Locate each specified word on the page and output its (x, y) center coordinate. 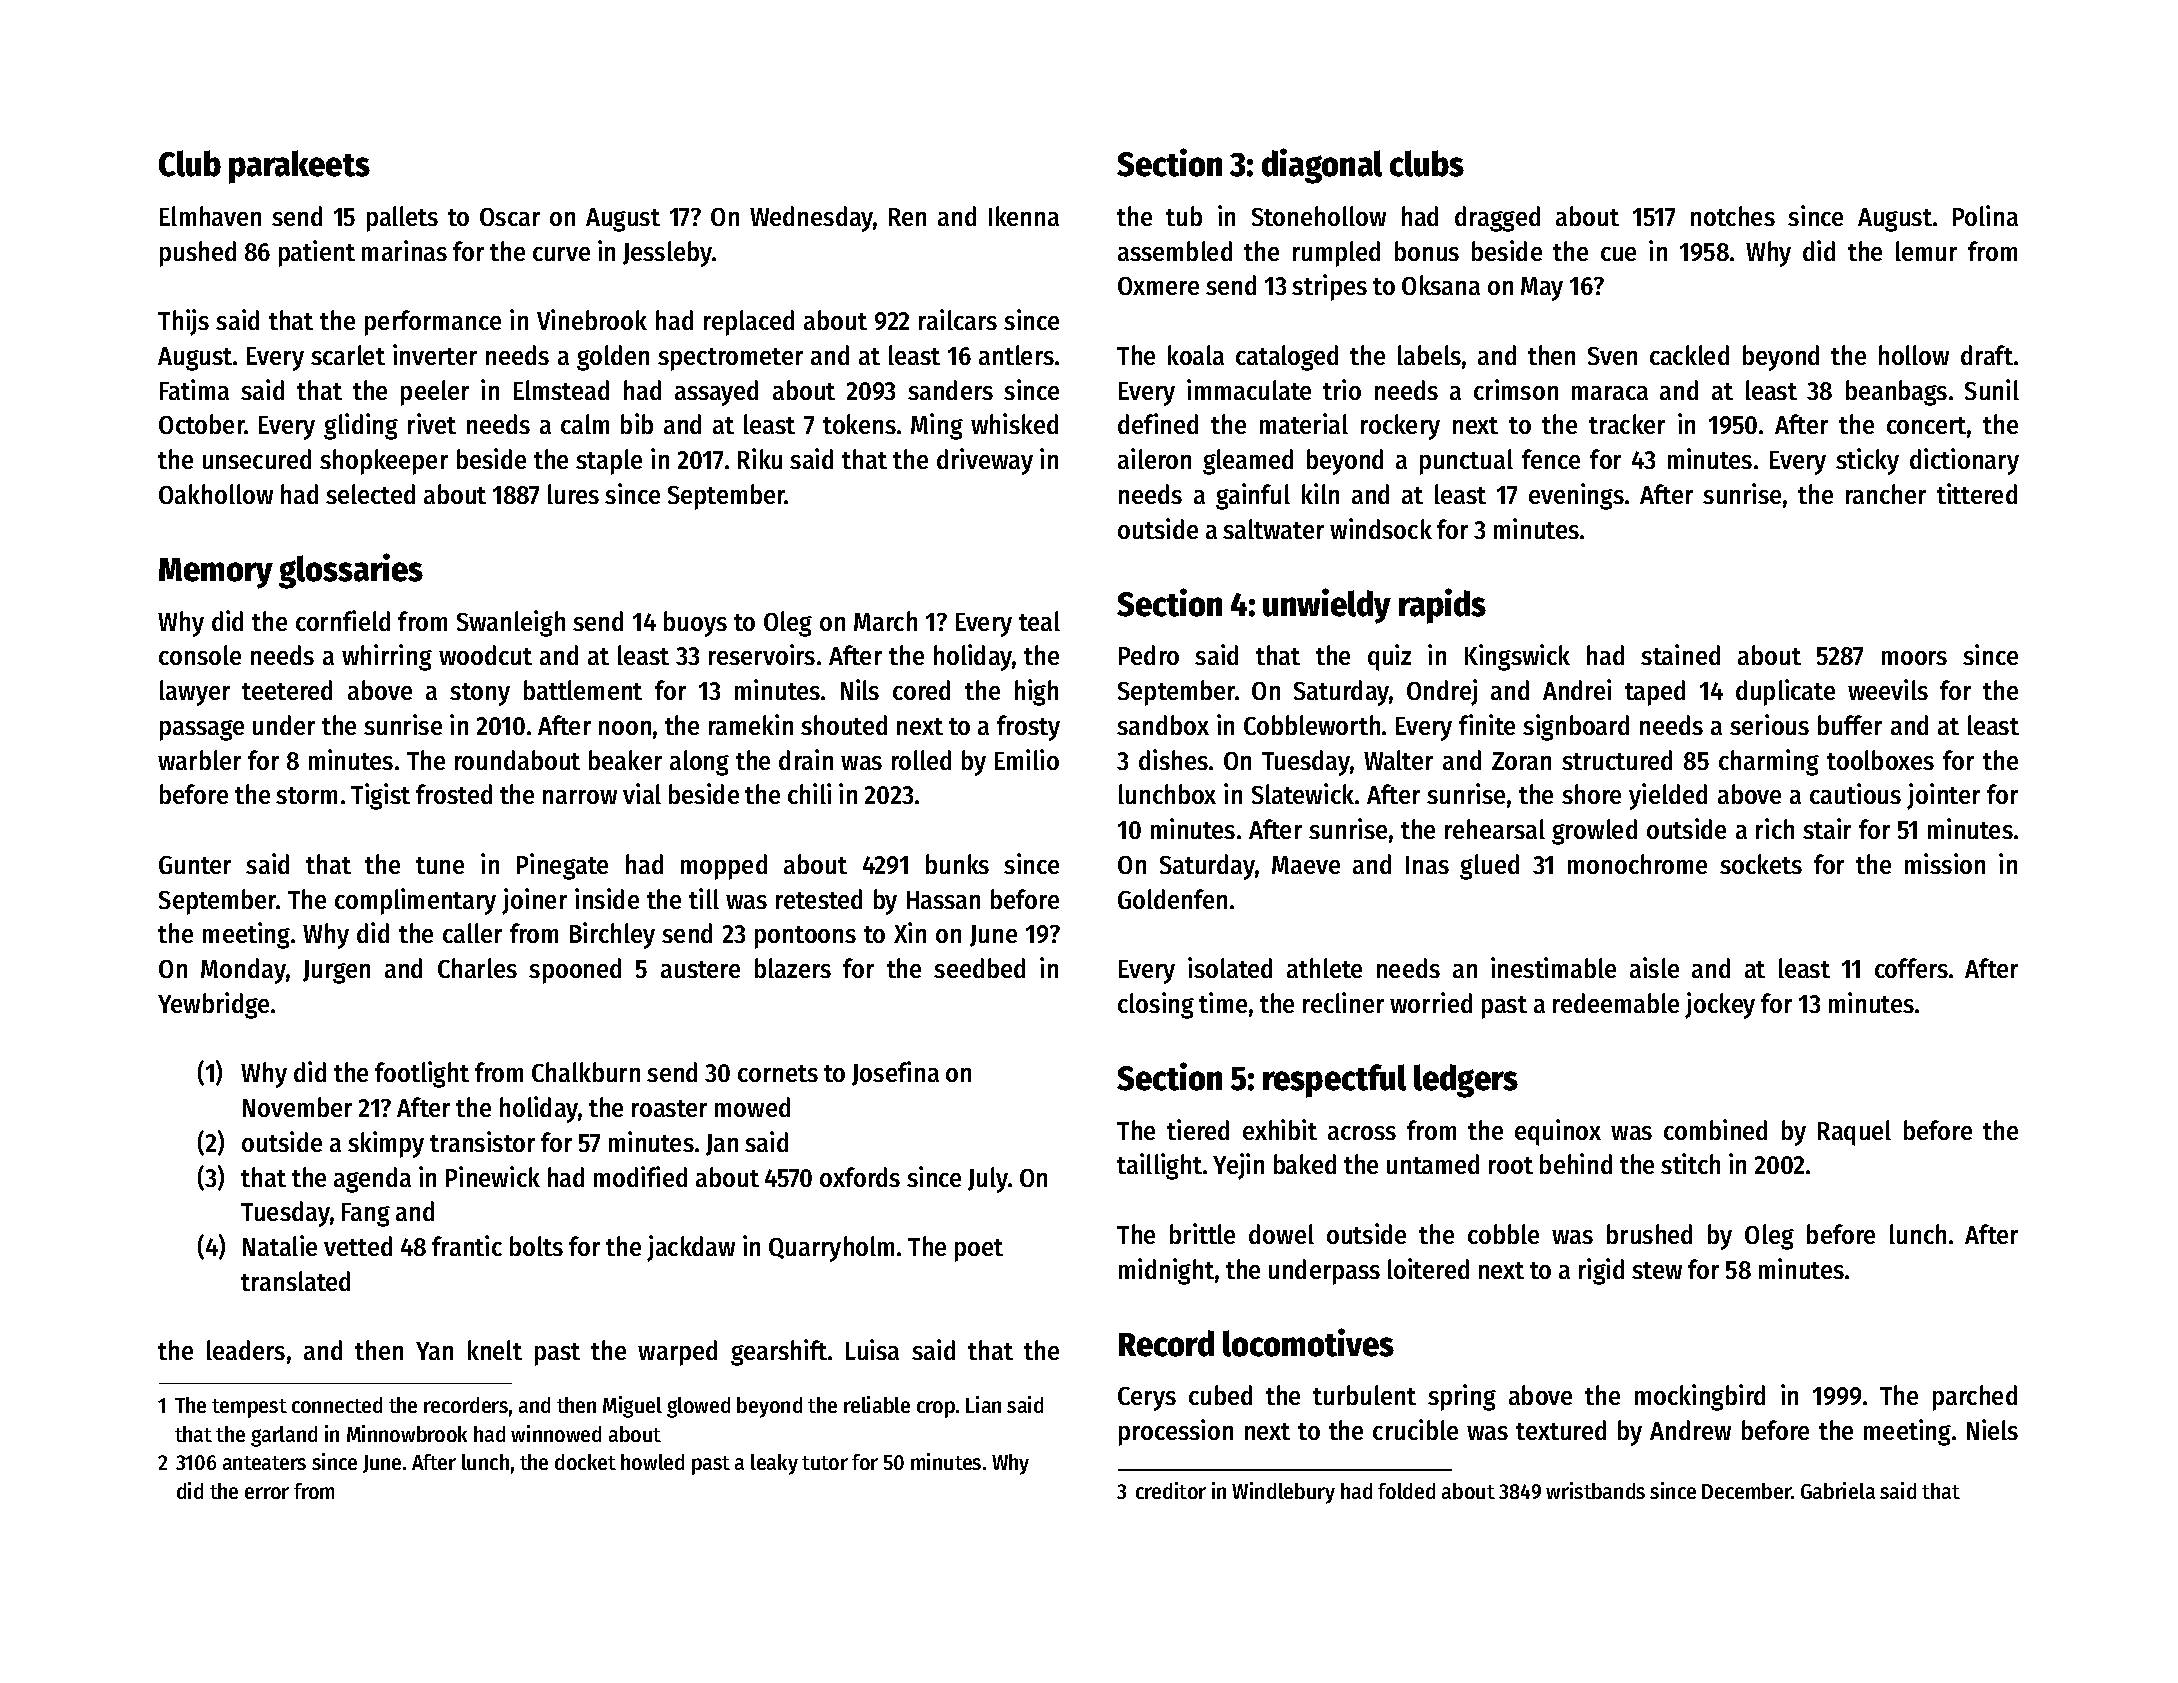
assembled (1175, 251)
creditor (1171, 1490)
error (267, 1493)
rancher (1886, 494)
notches (1733, 216)
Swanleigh (511, 623)
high (1036, 692)
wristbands (1595, 1490)
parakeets (299, 167)
